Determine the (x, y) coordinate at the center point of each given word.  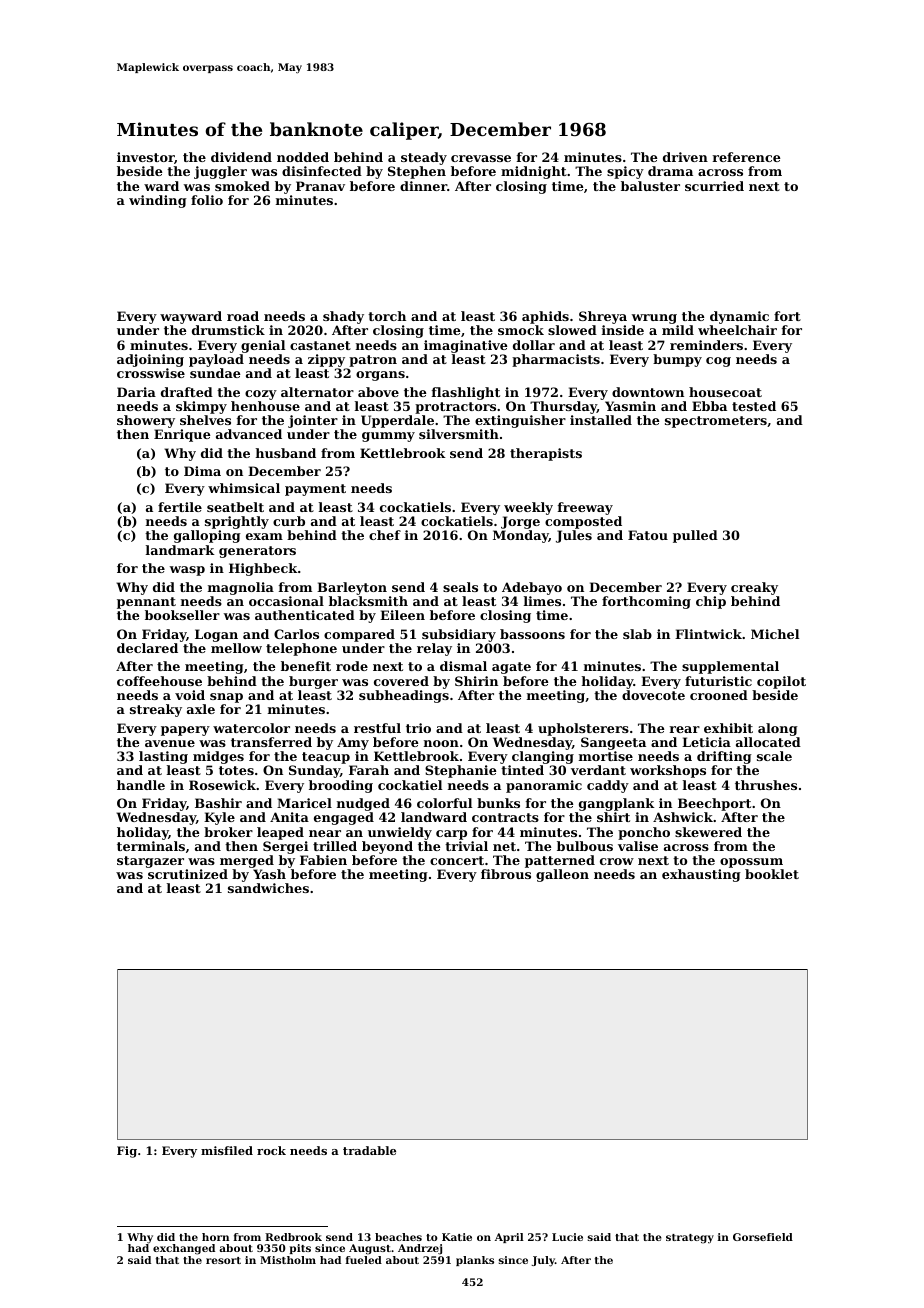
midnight (534, 172)
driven (685, 157)
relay (434, 649)
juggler (220, 172)
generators (257, 552)
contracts (505, 817)
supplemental (730, 667)
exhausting (701, 875)
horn (215, 1237)
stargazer (150, 862)
